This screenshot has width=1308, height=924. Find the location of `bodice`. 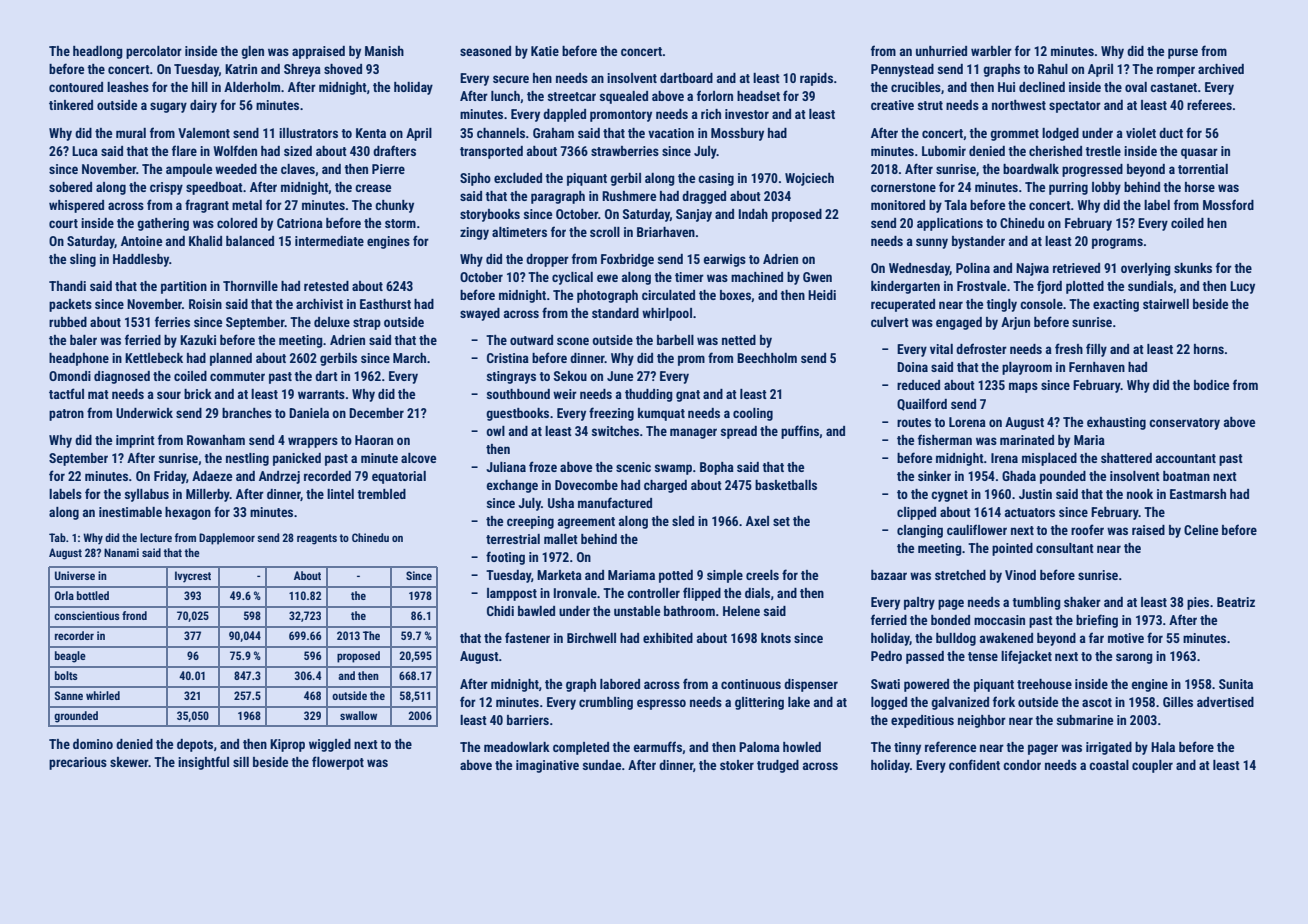

bodice is located at coordinates (1211, 385).
